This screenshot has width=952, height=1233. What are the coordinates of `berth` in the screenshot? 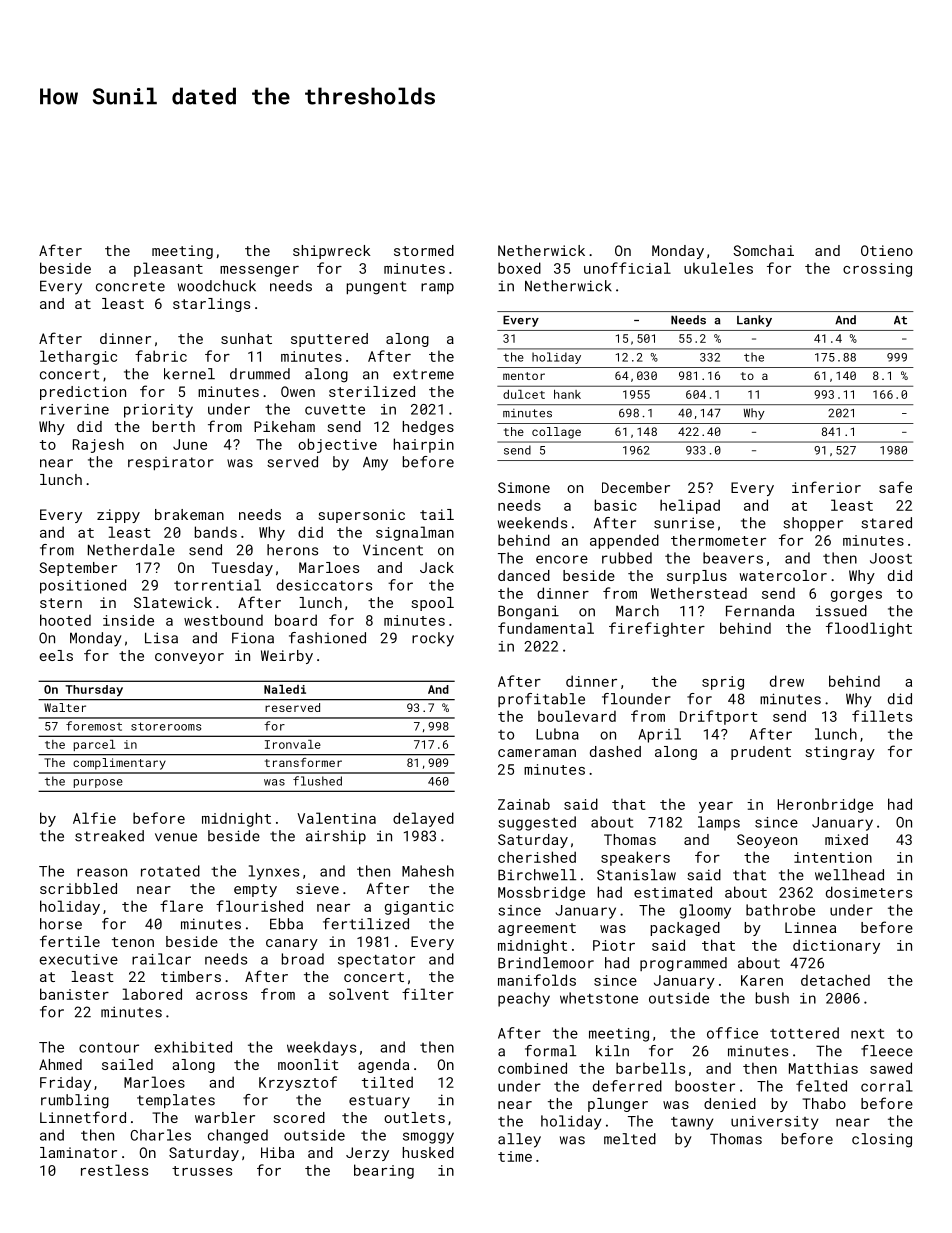 It's located at (174, 426).
